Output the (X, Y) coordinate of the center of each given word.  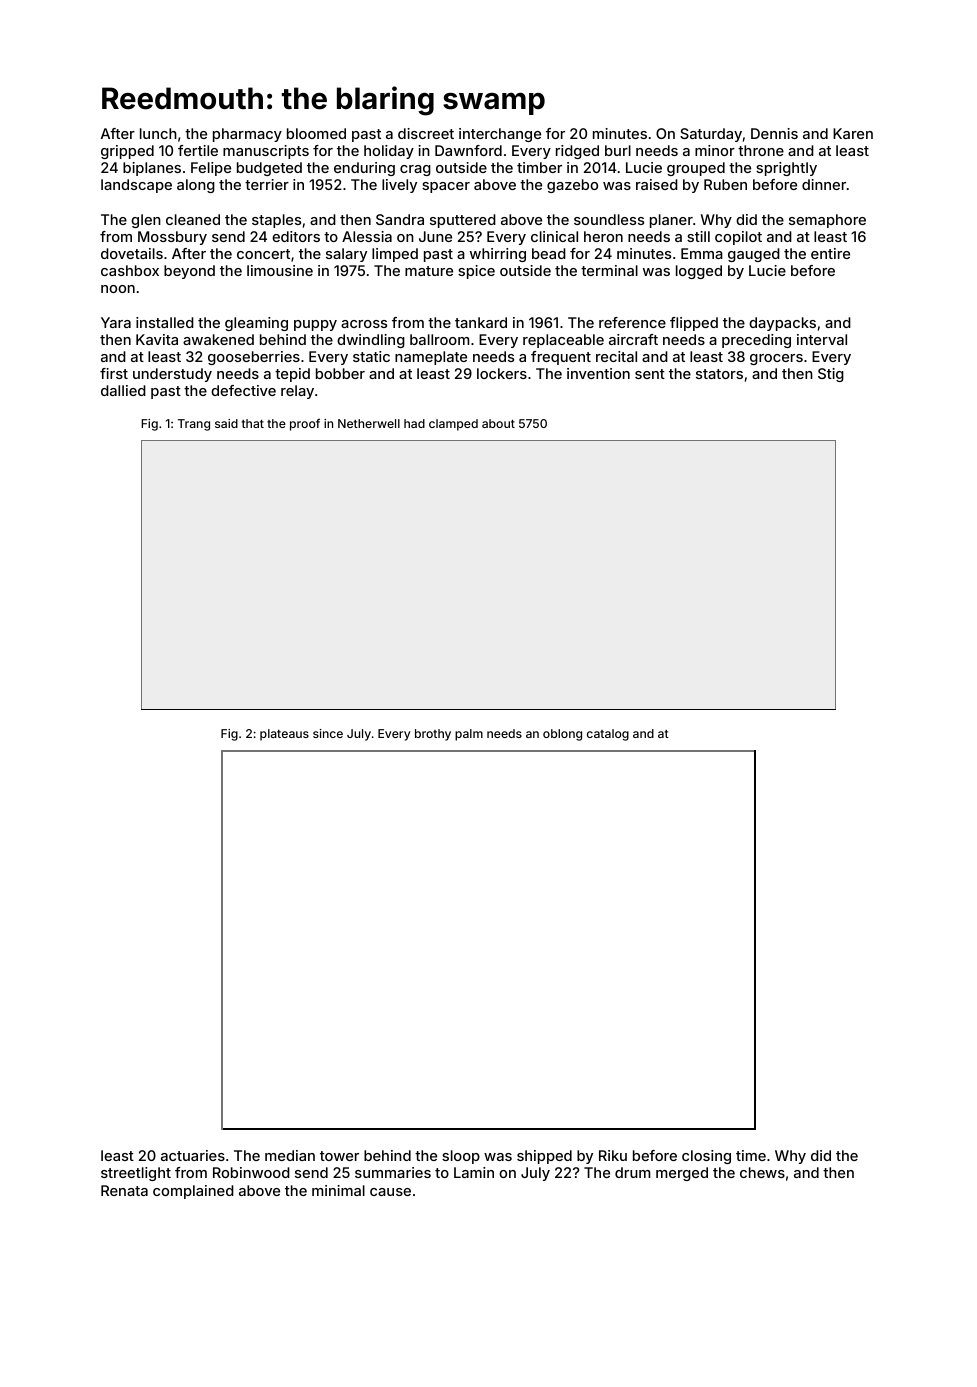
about (498, 423)
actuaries (193, 1155)
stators (719, 374)
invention (598, 373)
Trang (194, 425)
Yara (116, 322)
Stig (831, 375)
